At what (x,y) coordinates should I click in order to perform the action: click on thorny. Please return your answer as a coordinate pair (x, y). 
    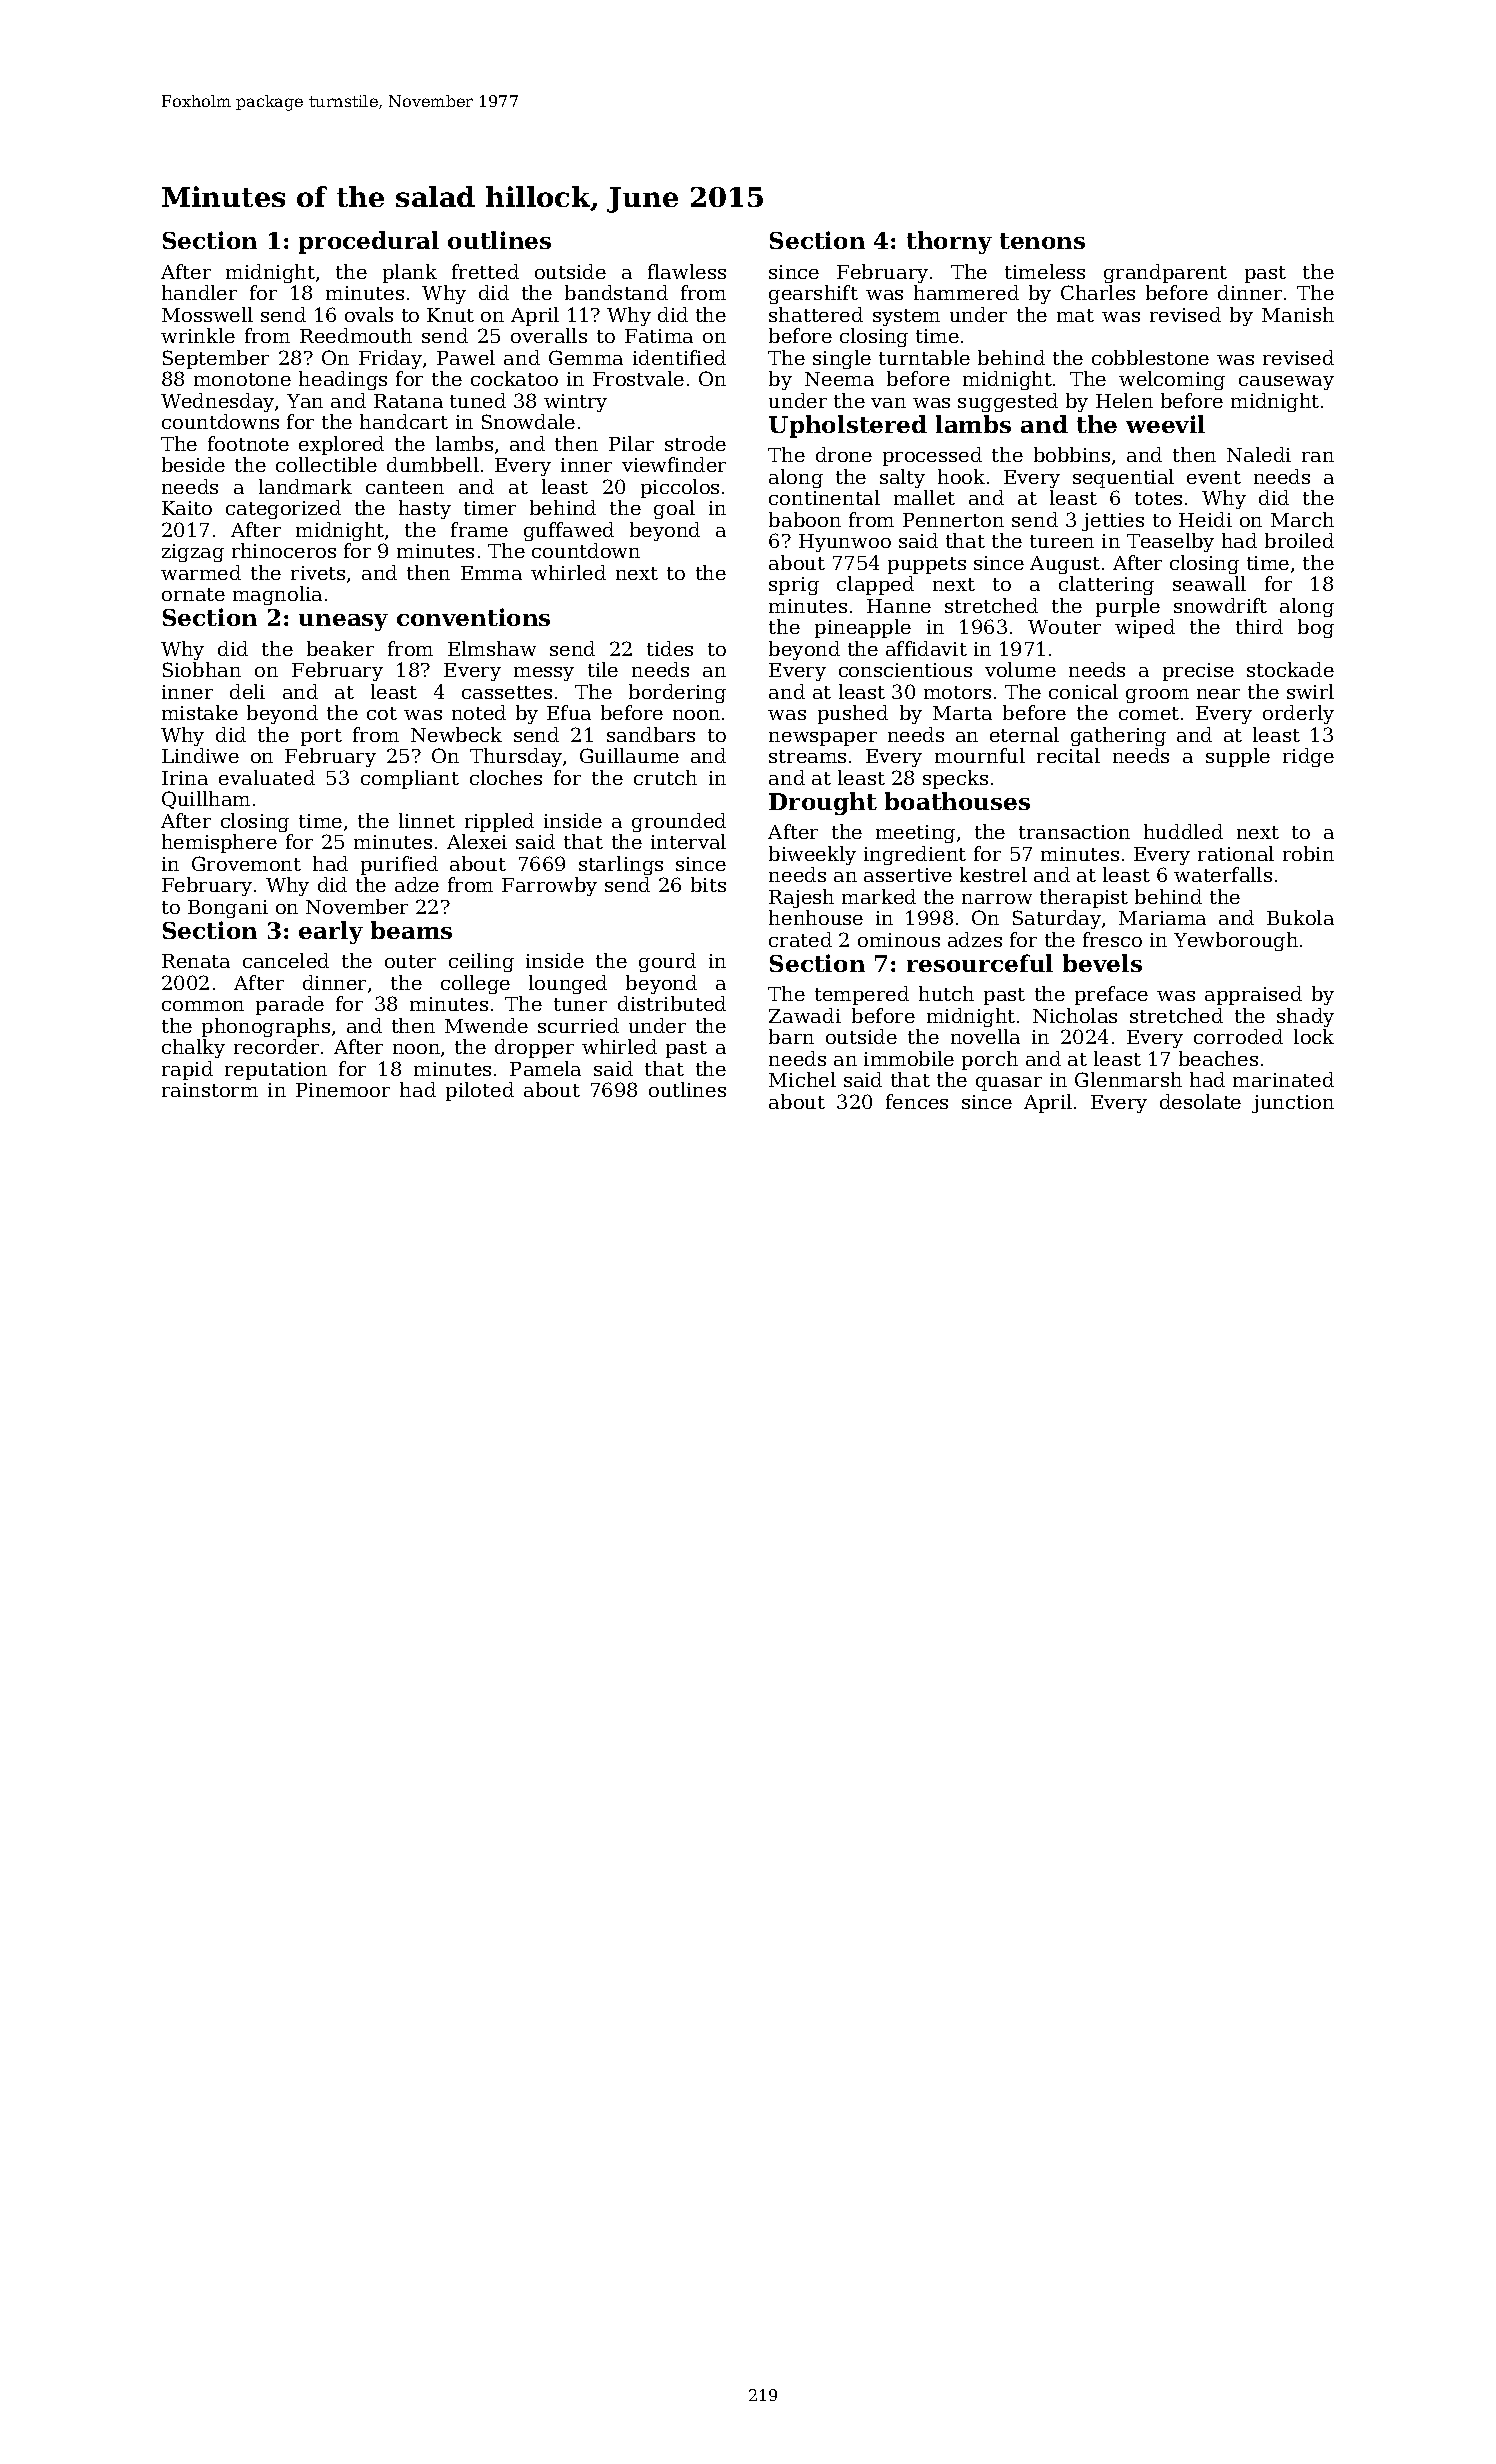
    Looking at the image, I should click on (949, 242).
